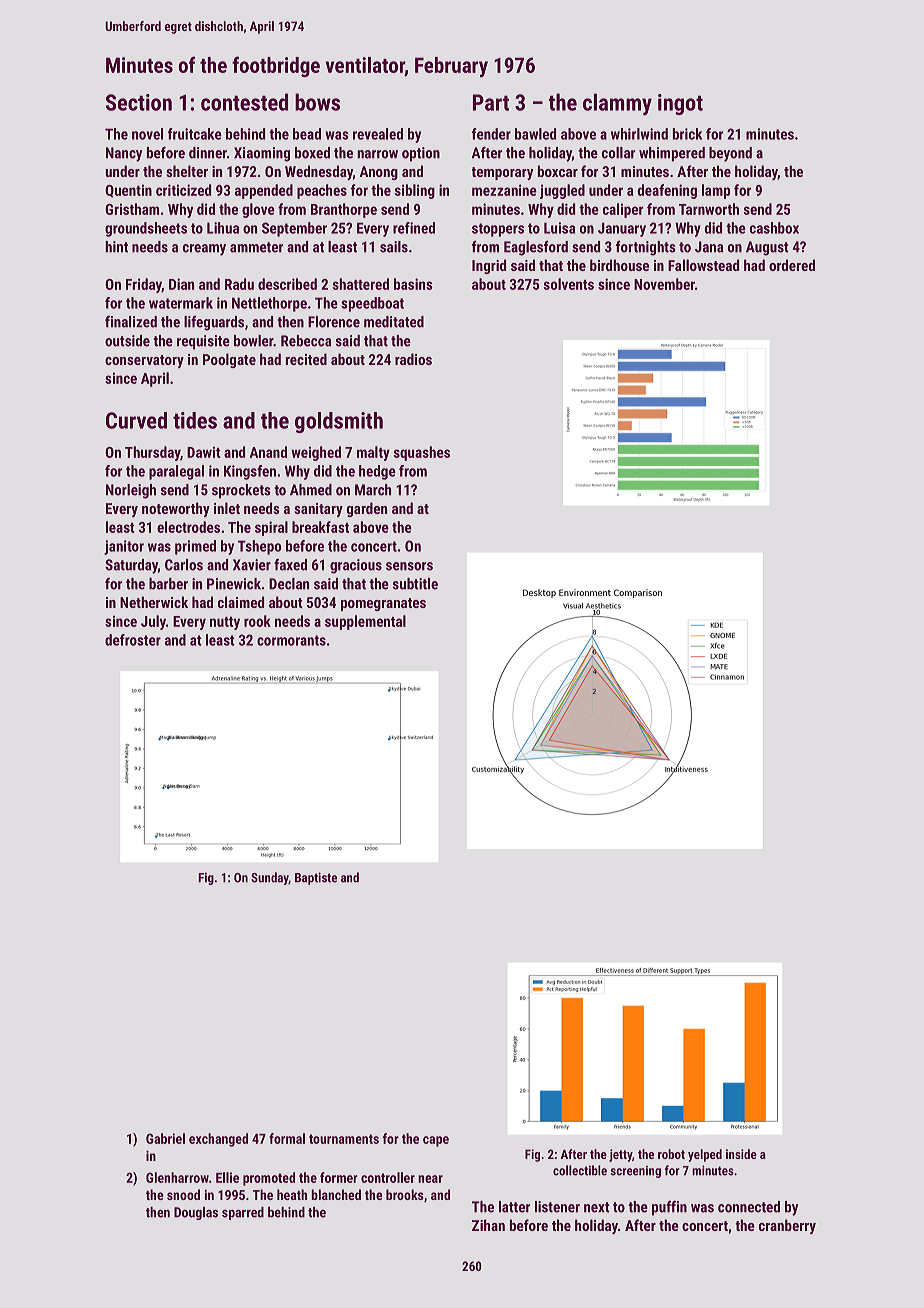 The image size is (924, 1308). What do you see at coordinates (316, 878) in the screenshot?
I see `Baptiste` at bounding box center [316, 878].
